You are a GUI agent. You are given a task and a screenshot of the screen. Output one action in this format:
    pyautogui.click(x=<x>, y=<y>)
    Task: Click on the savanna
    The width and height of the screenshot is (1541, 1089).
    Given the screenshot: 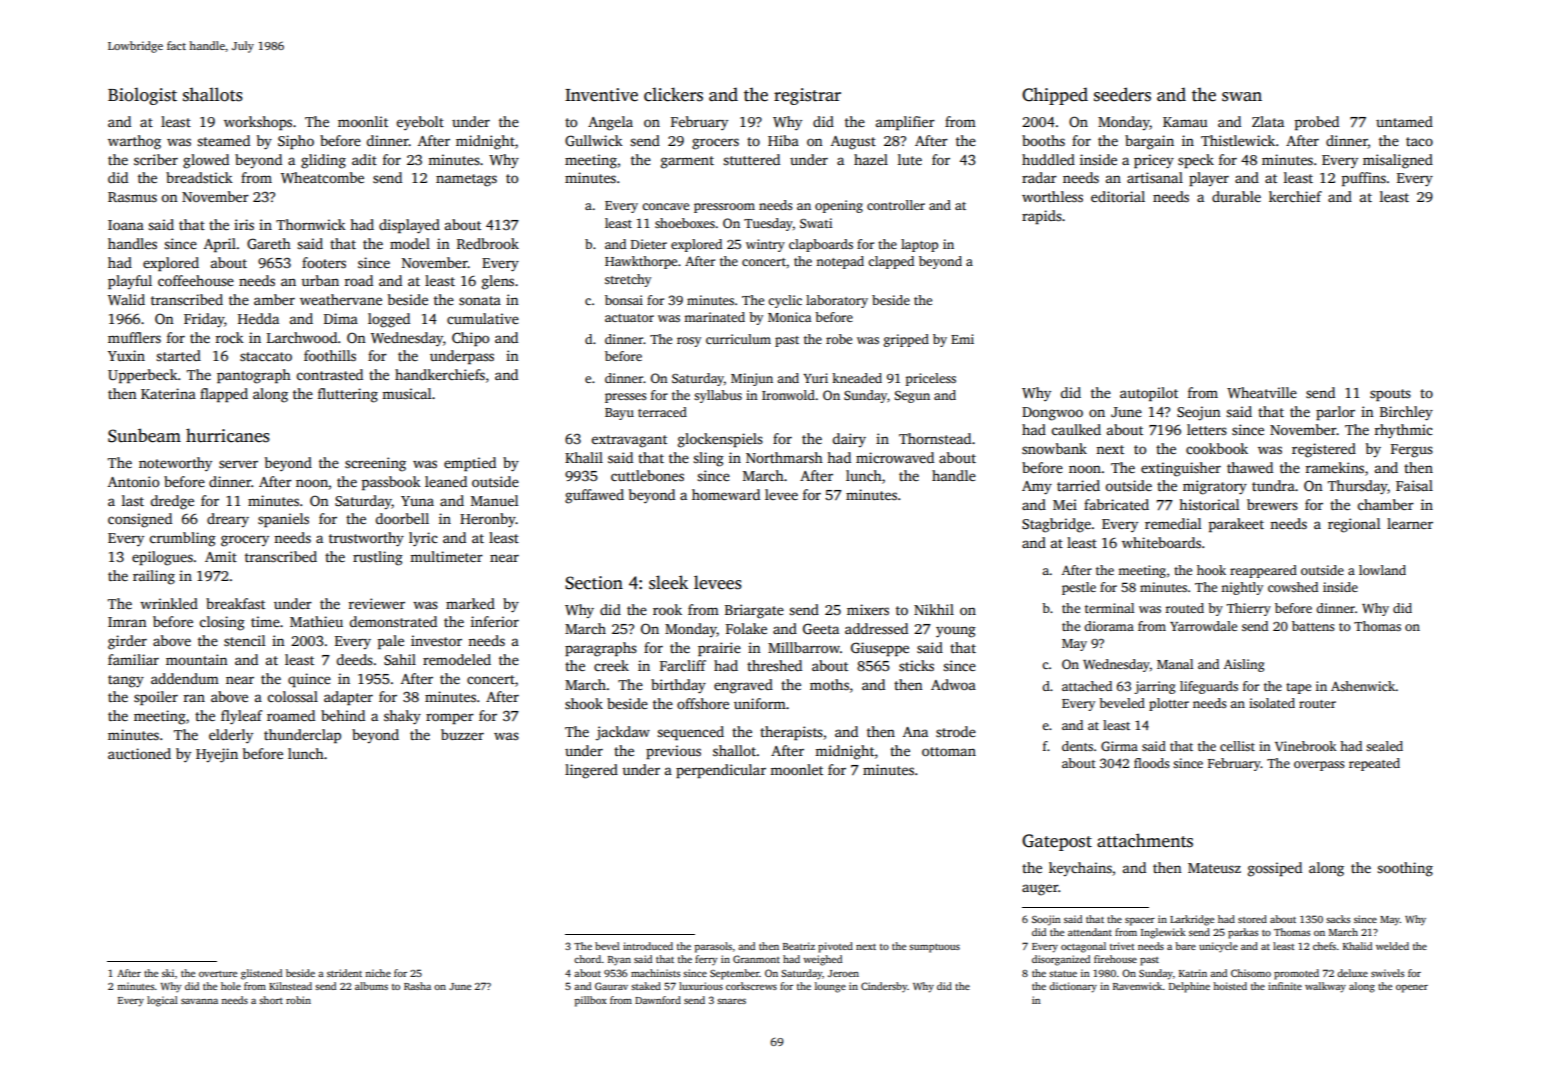 What is the action you would take?
    pyautogui.click(x=199, y=1001)
